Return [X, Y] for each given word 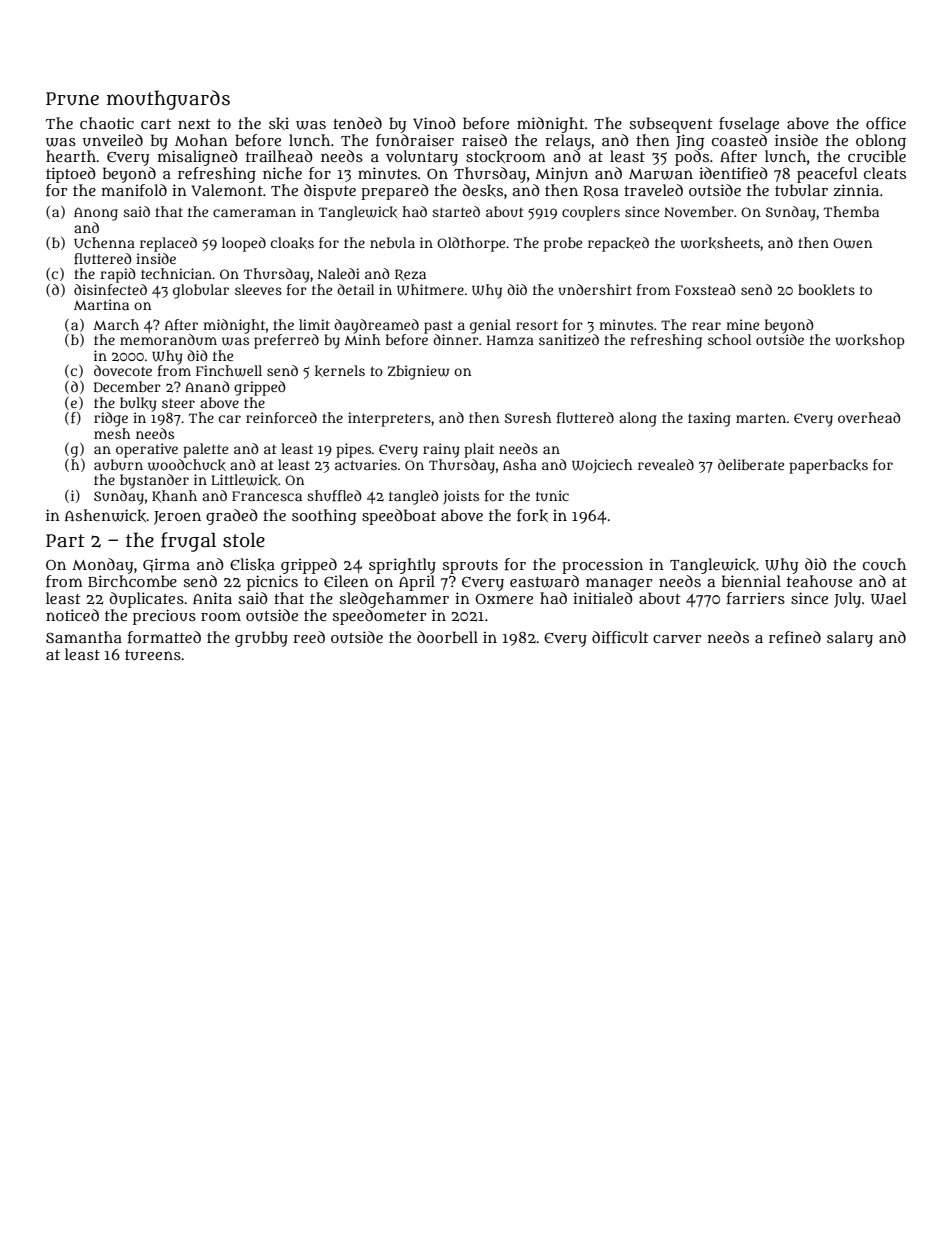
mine [742, 324]
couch [884, 564]
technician [176, 273]
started [456, 211]
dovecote [123, 370]
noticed [72, 615]
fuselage [749, 125]
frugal [188, 542]
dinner [456, 339]
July [847, 600]
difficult [620, 637]
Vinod [434, 123]
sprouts [470, 567]
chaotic [107, 123]
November [699, 211]
